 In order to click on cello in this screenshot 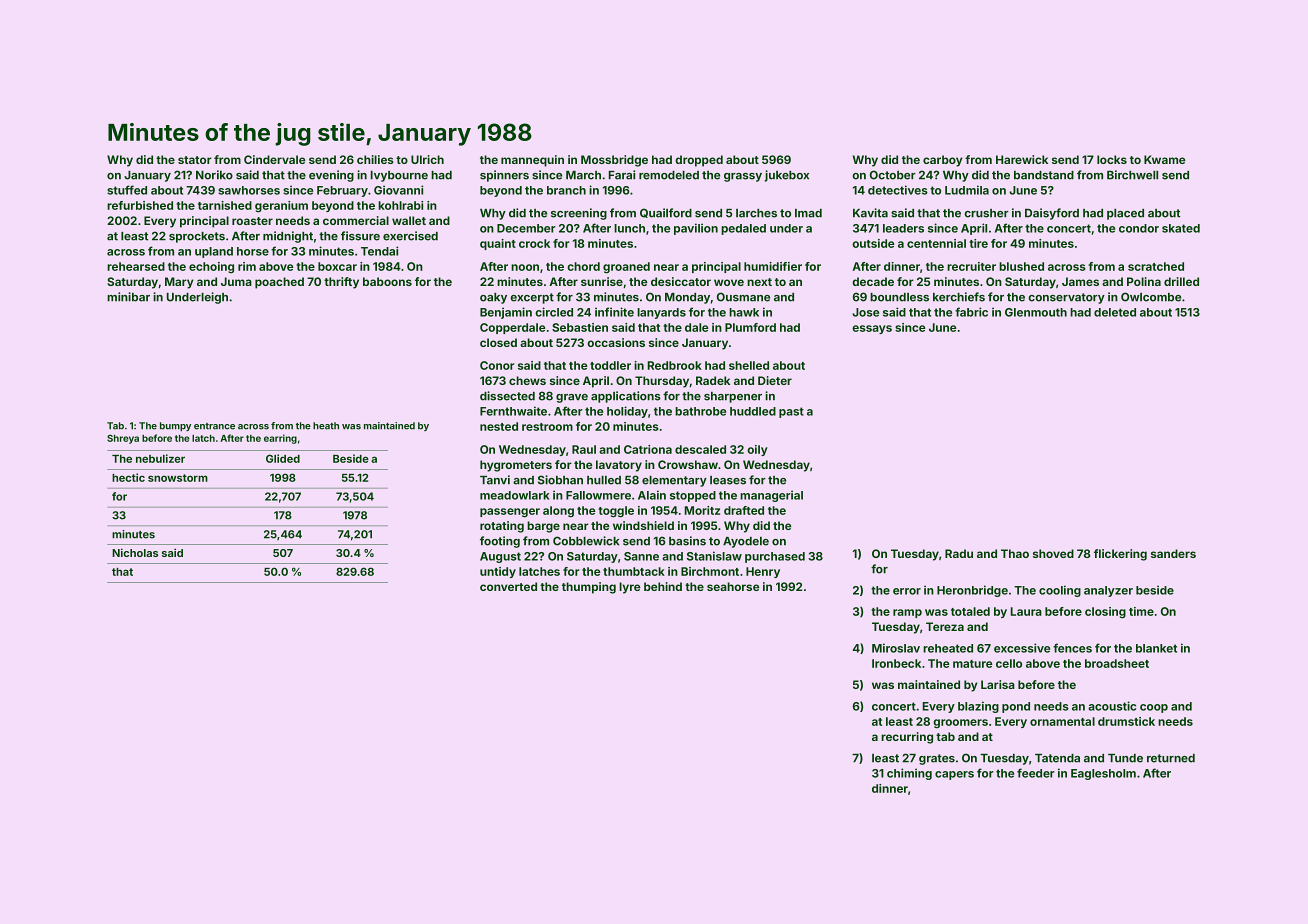, I will do `click(1009, 663)`.
